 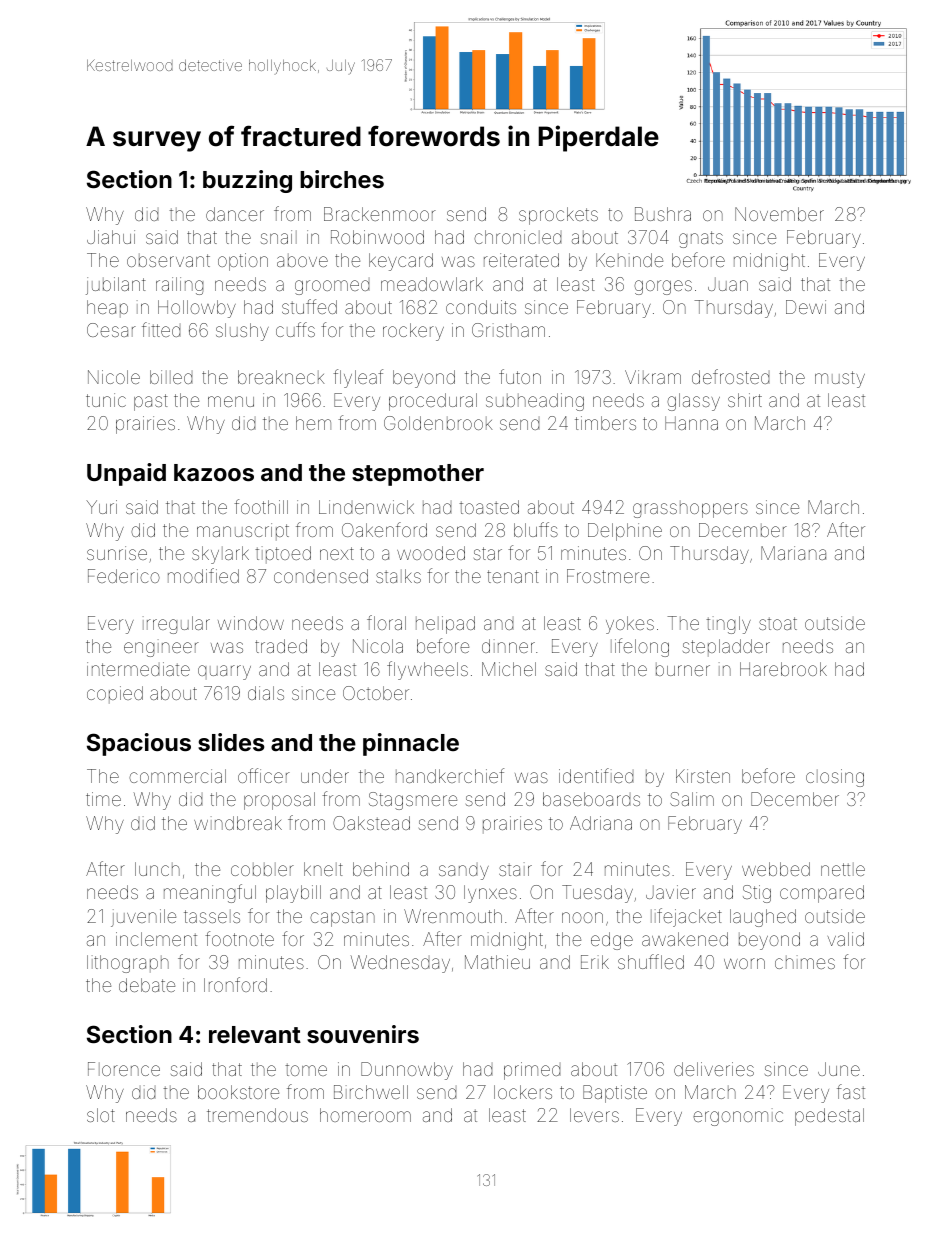 What do you see at coordinates (302, 260) in the document?
I see `above` at bounding box center [302, 260].
